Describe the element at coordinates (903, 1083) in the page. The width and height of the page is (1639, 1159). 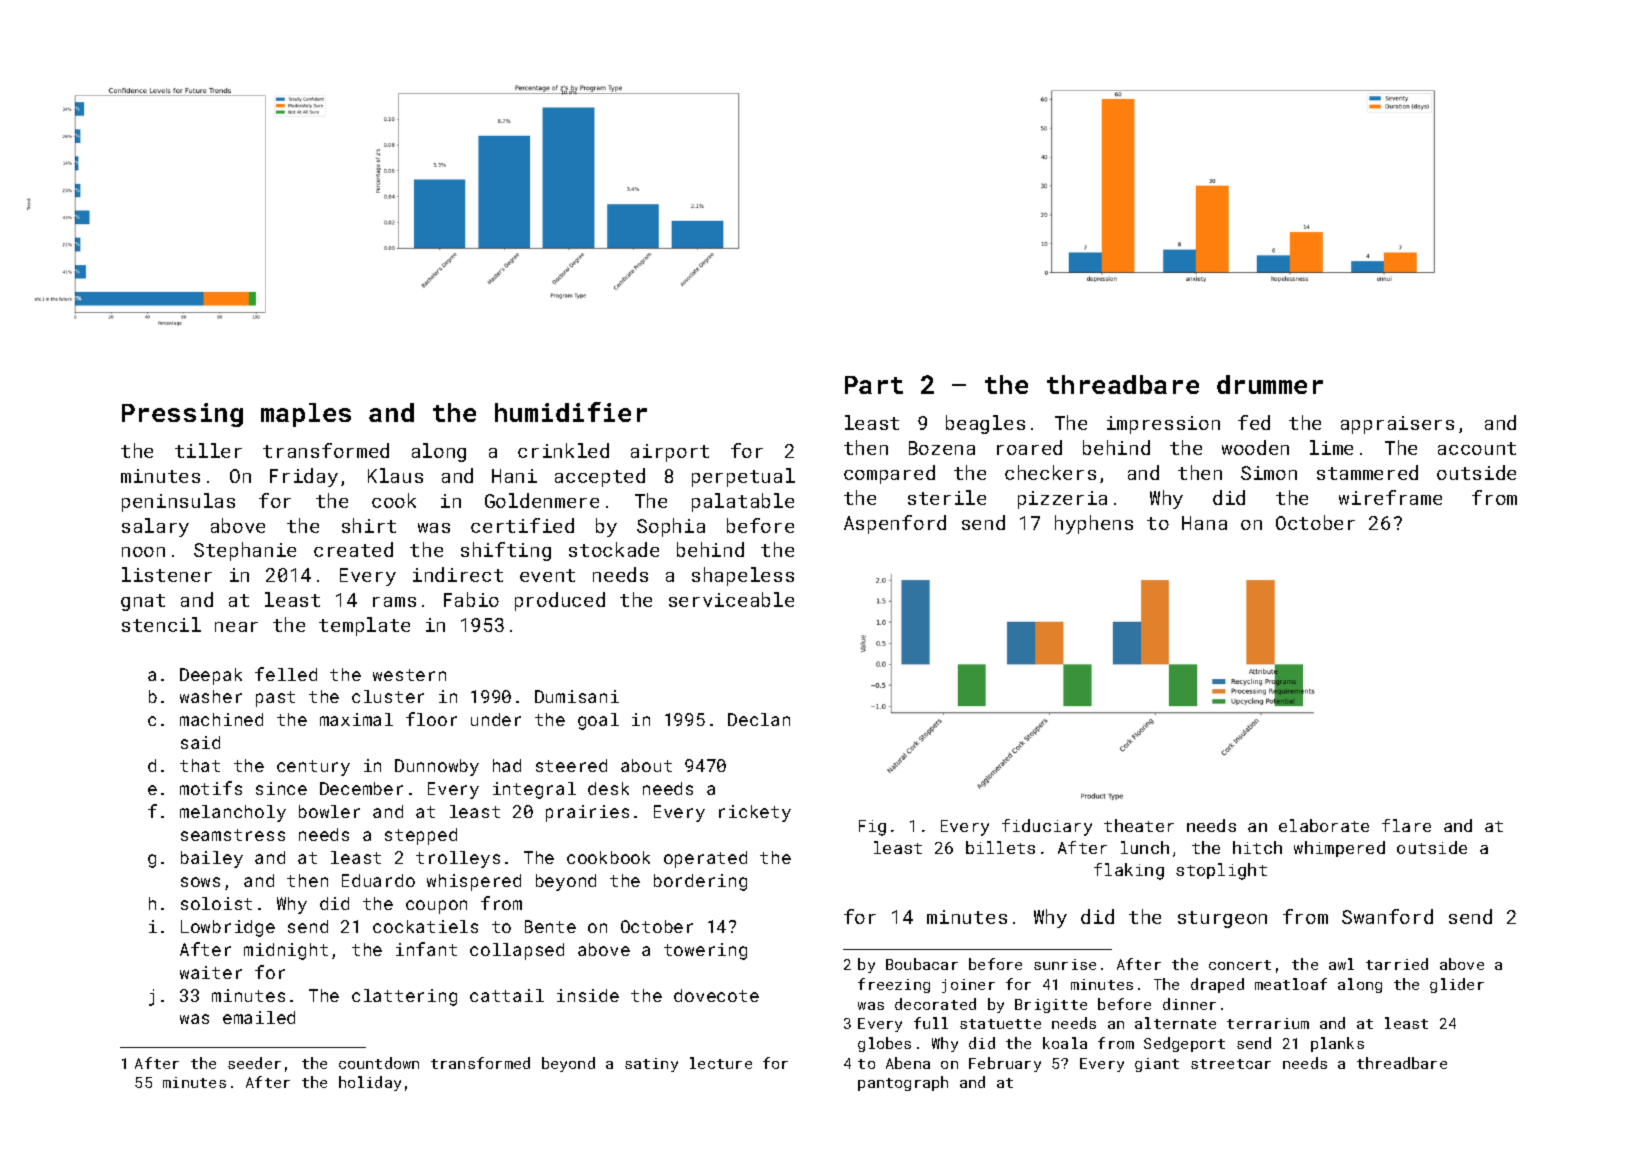
I see `pantograph` at that location.
